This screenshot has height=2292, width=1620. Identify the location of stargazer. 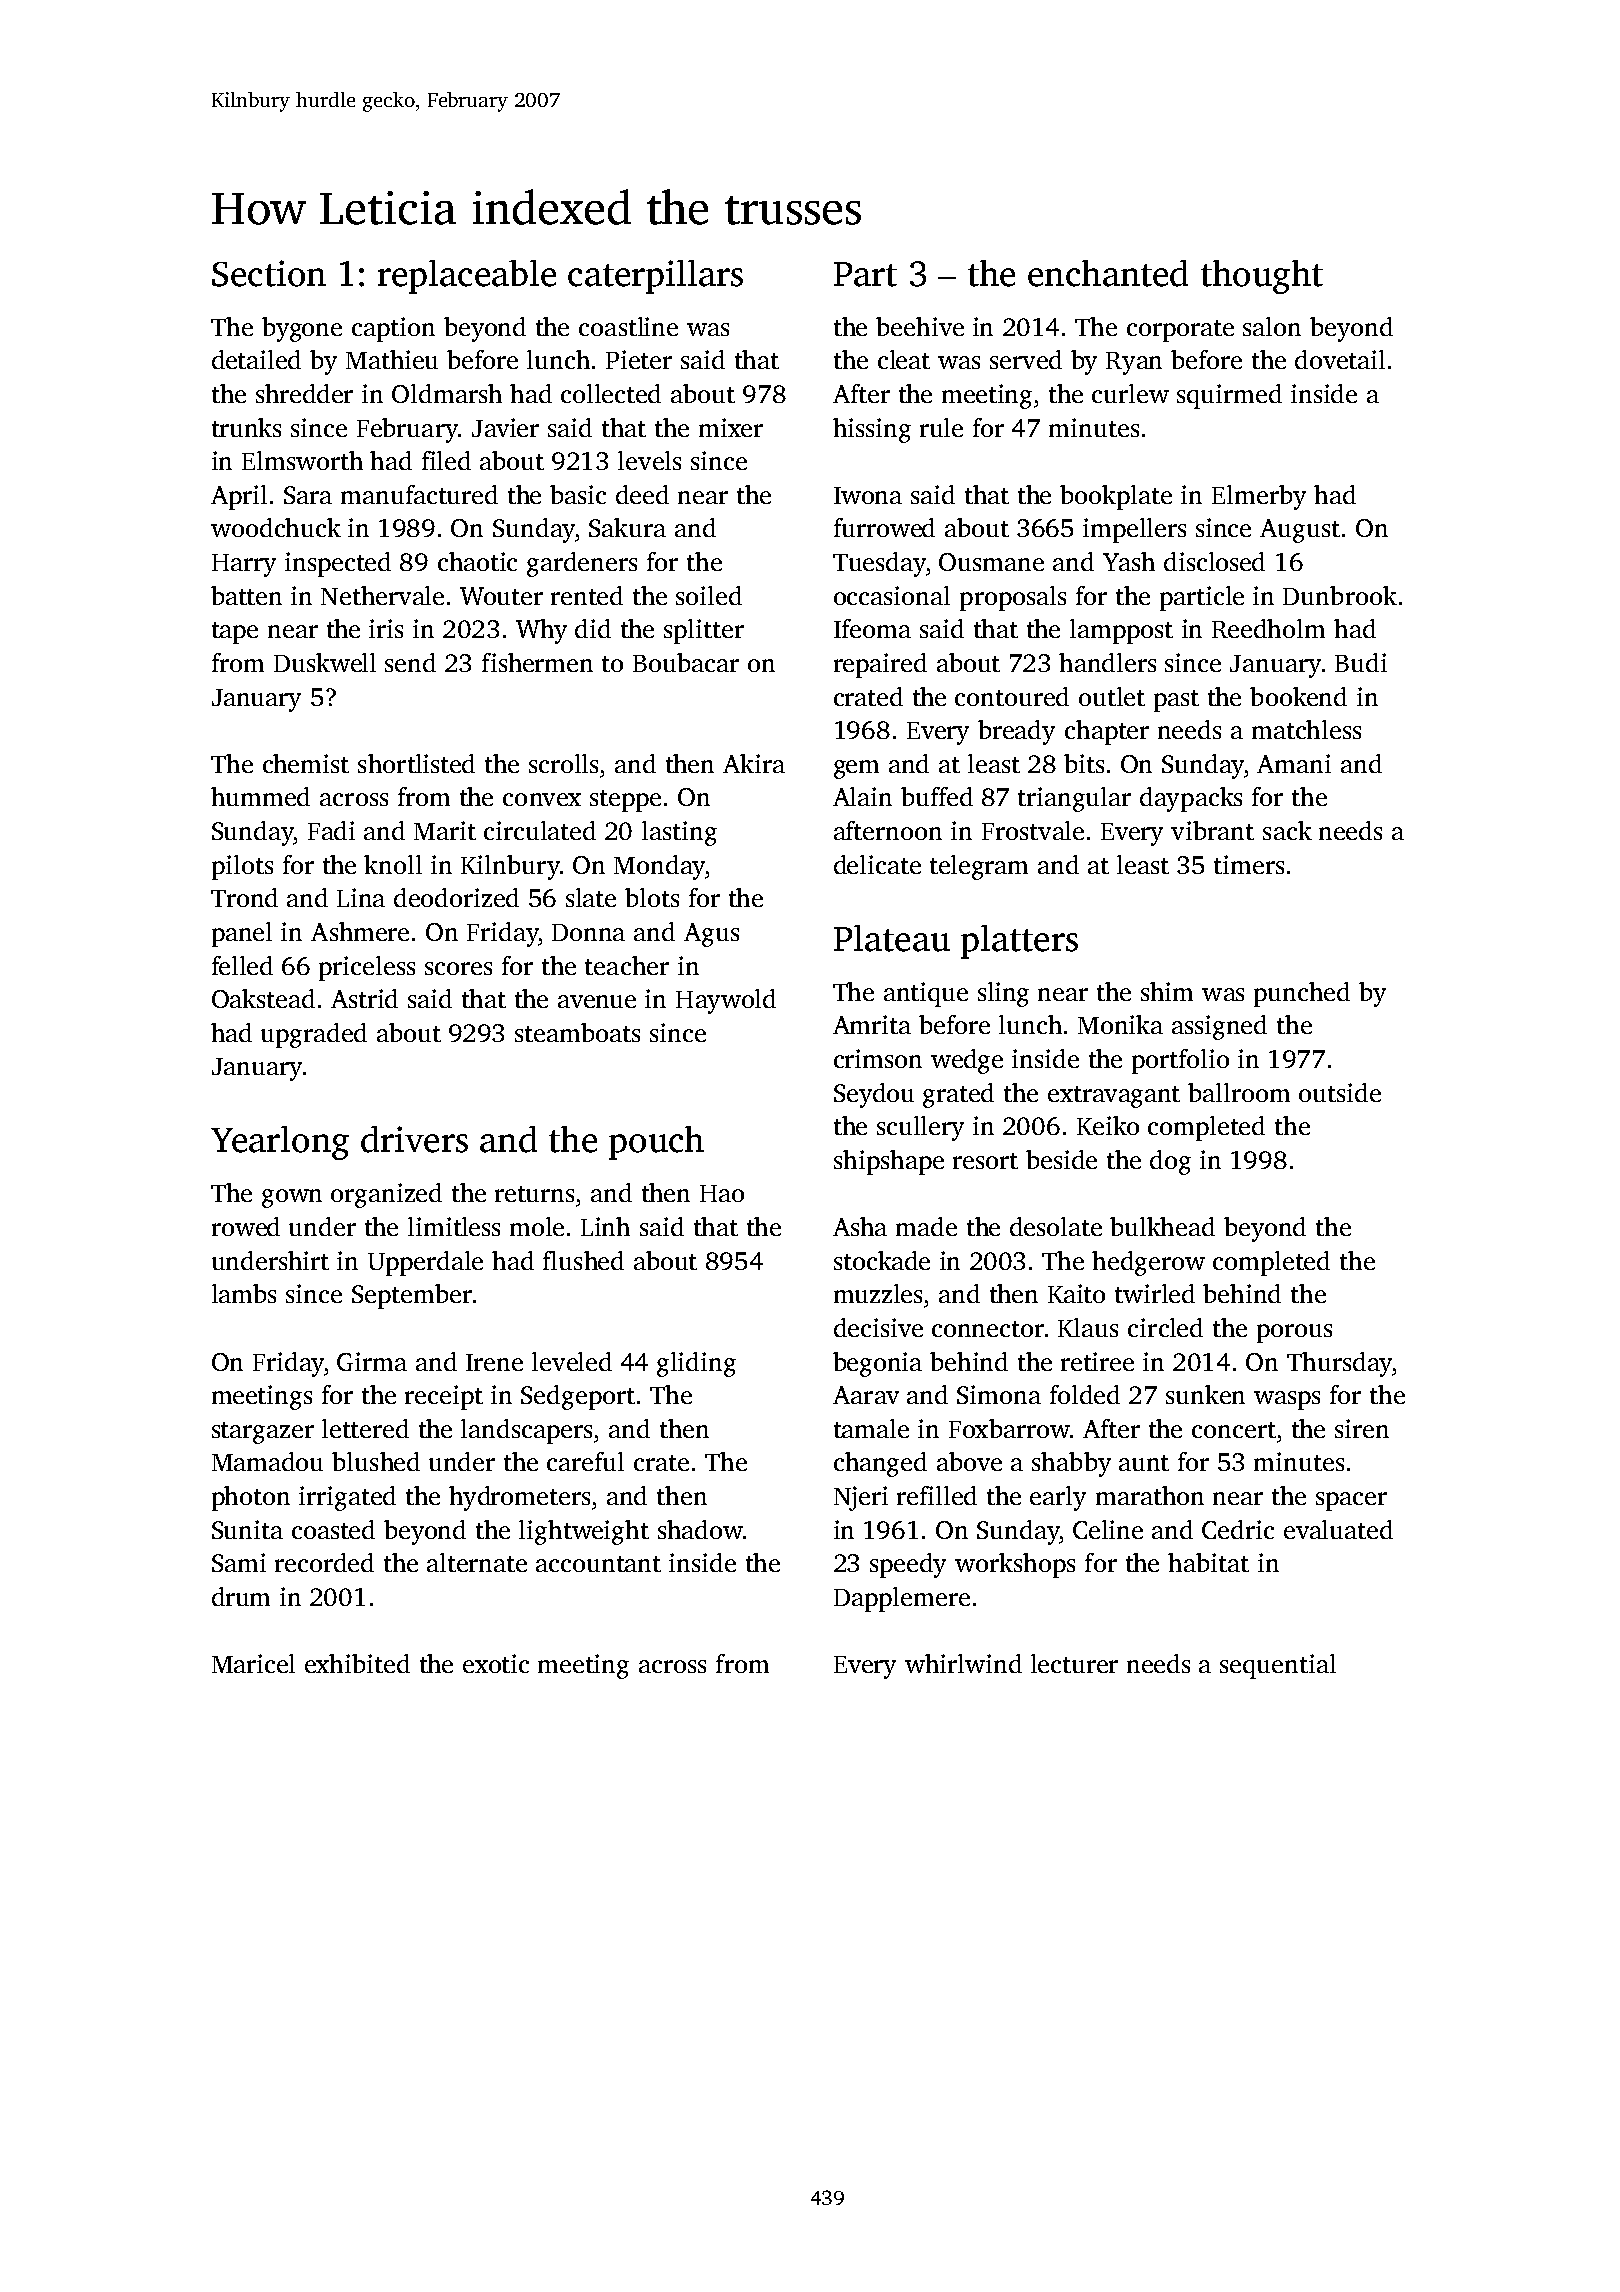
(263, 1433).
